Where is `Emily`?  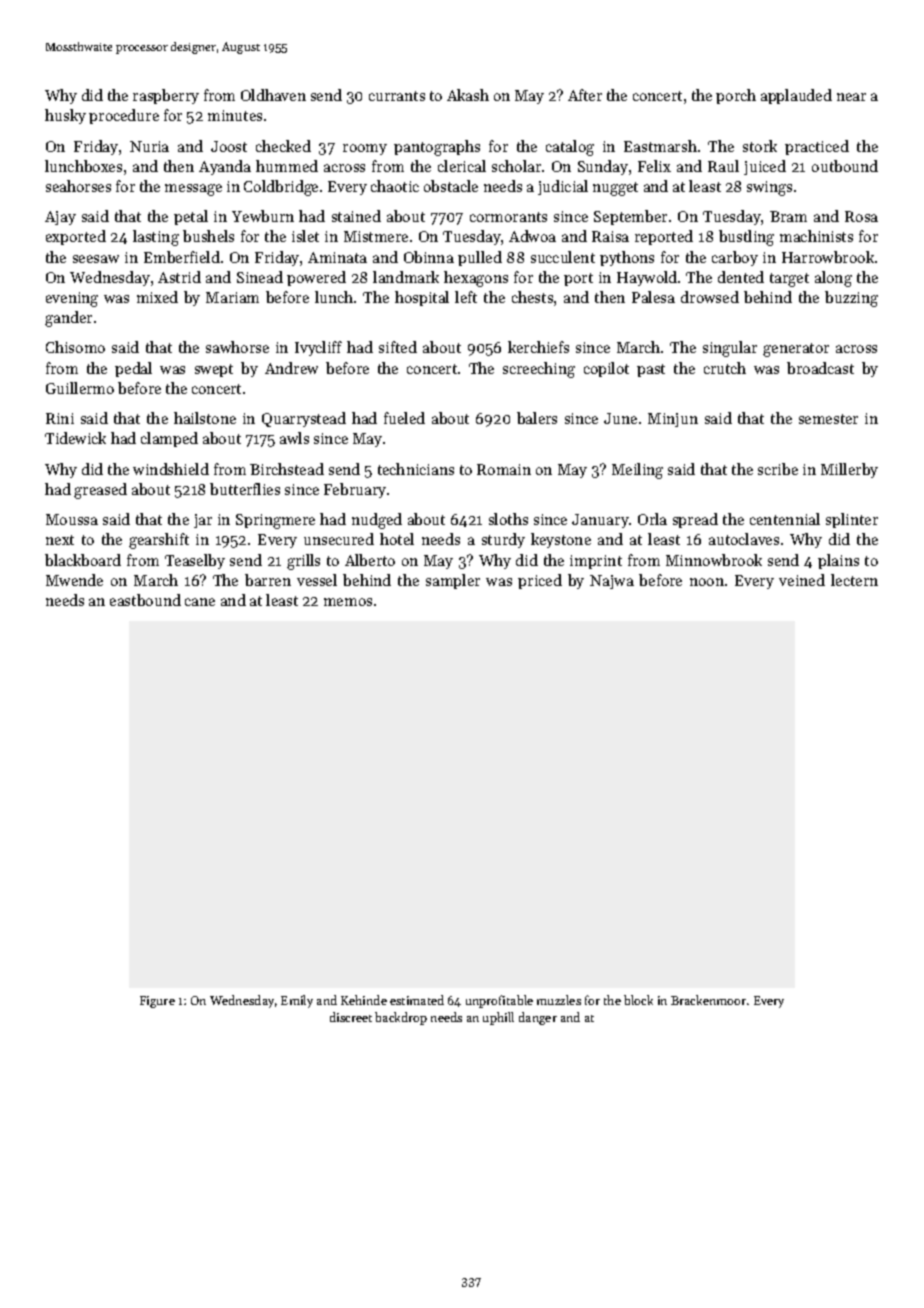 Emily is located at coordinates (297, 1001).
